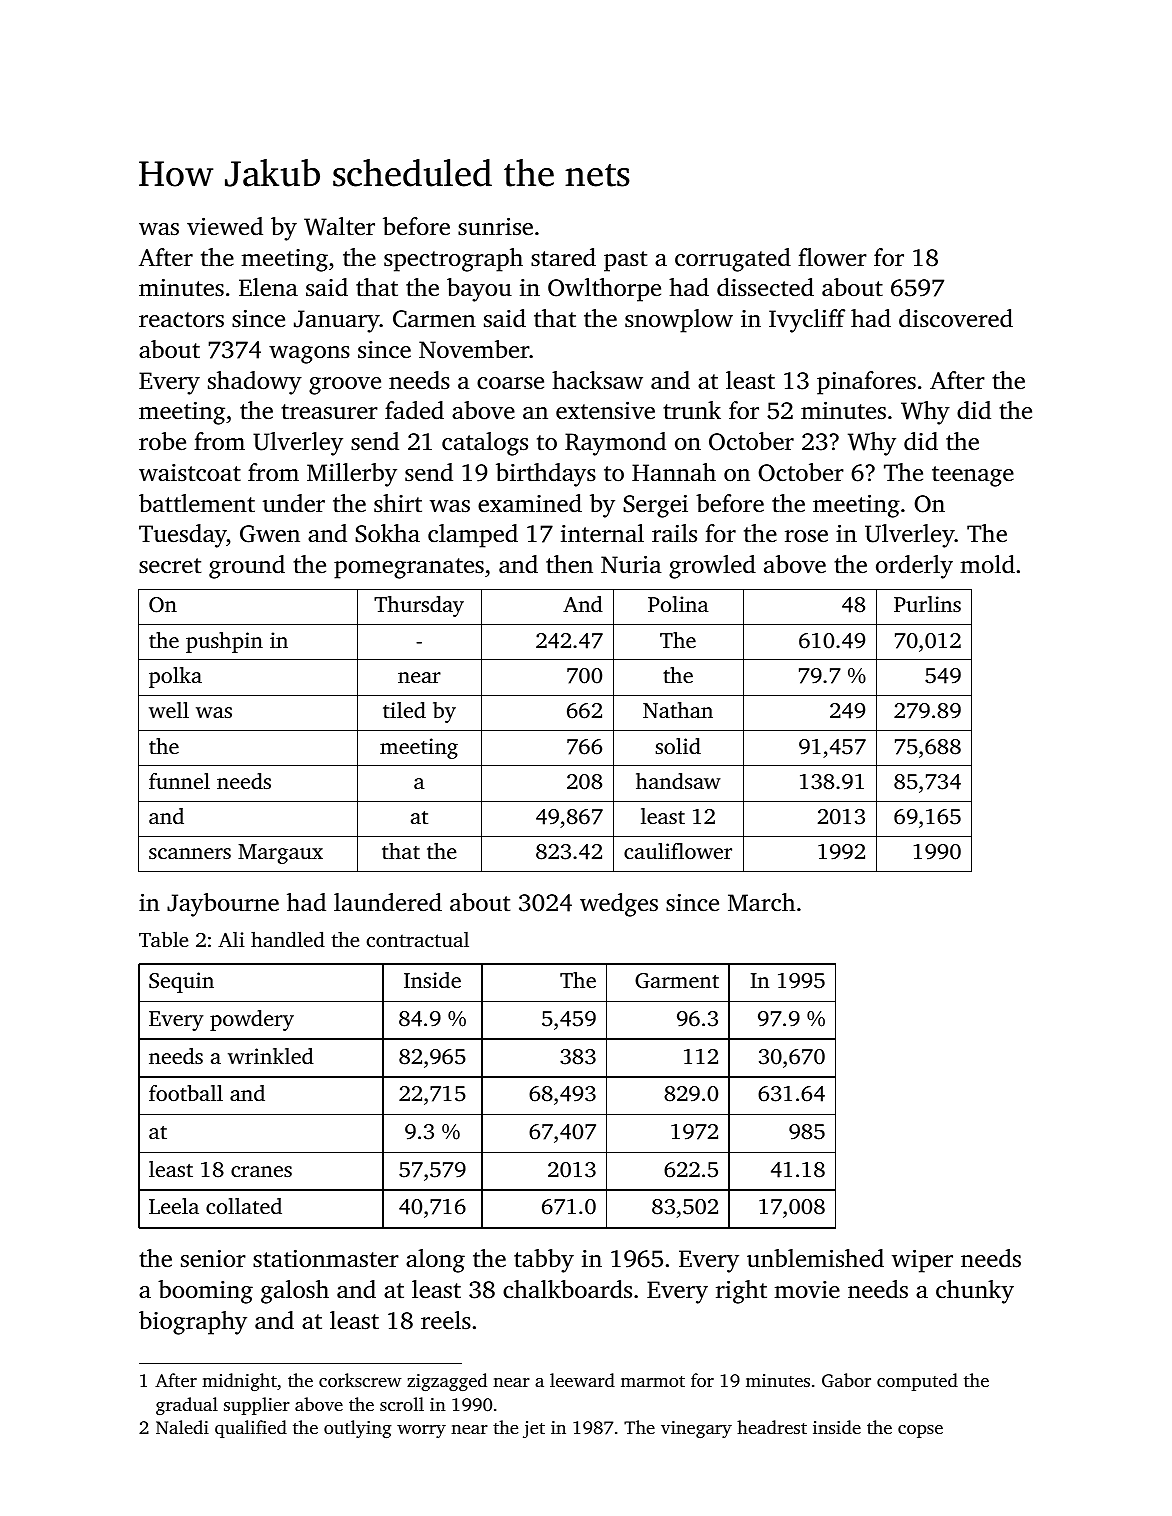  What do you see at coordinates (280, 854) in the screenshot?
I see `Margaux` at bounding box center [280, 854].
